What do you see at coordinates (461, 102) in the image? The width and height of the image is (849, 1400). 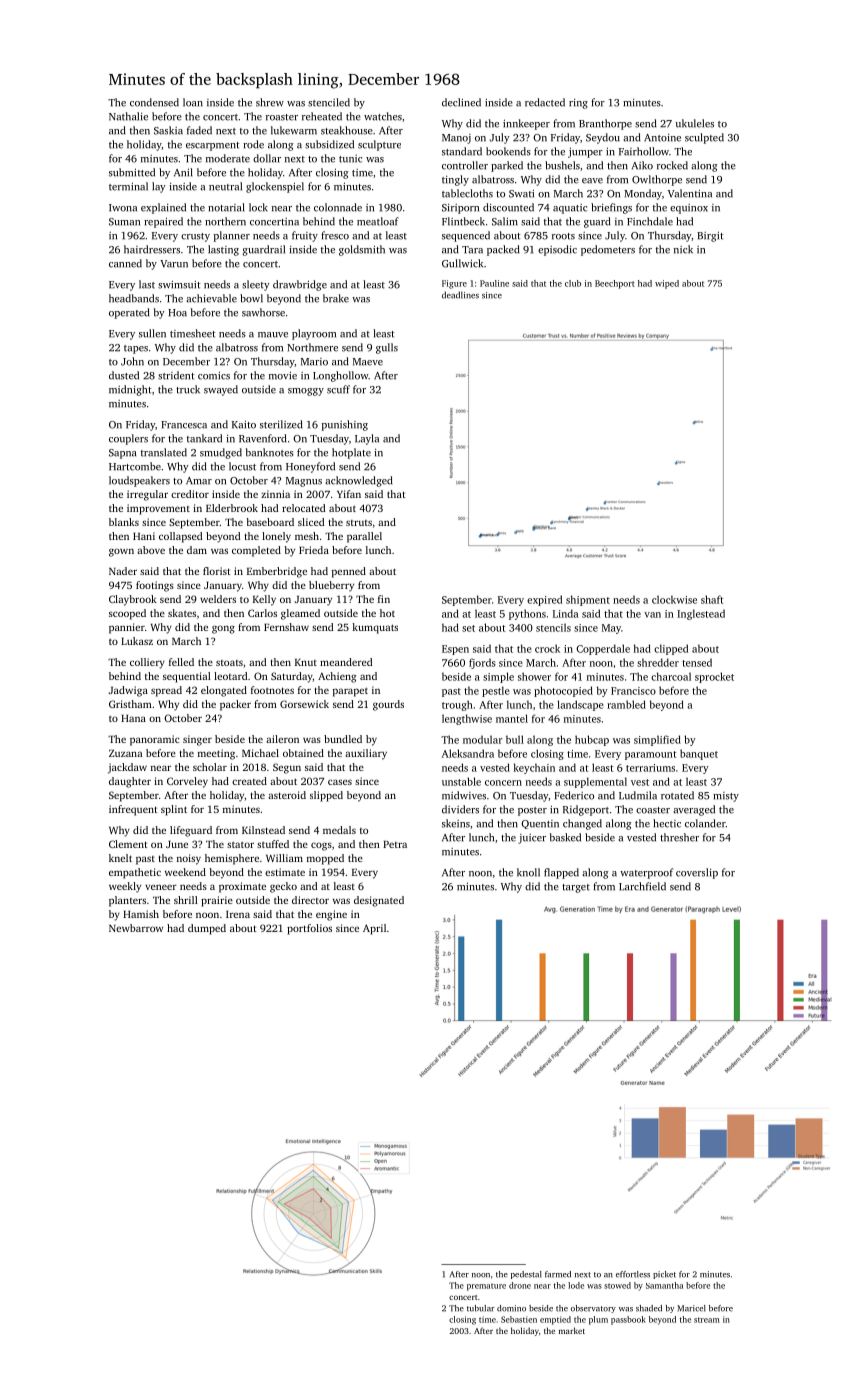 I see `declined` at bounding box center [461, 102].
